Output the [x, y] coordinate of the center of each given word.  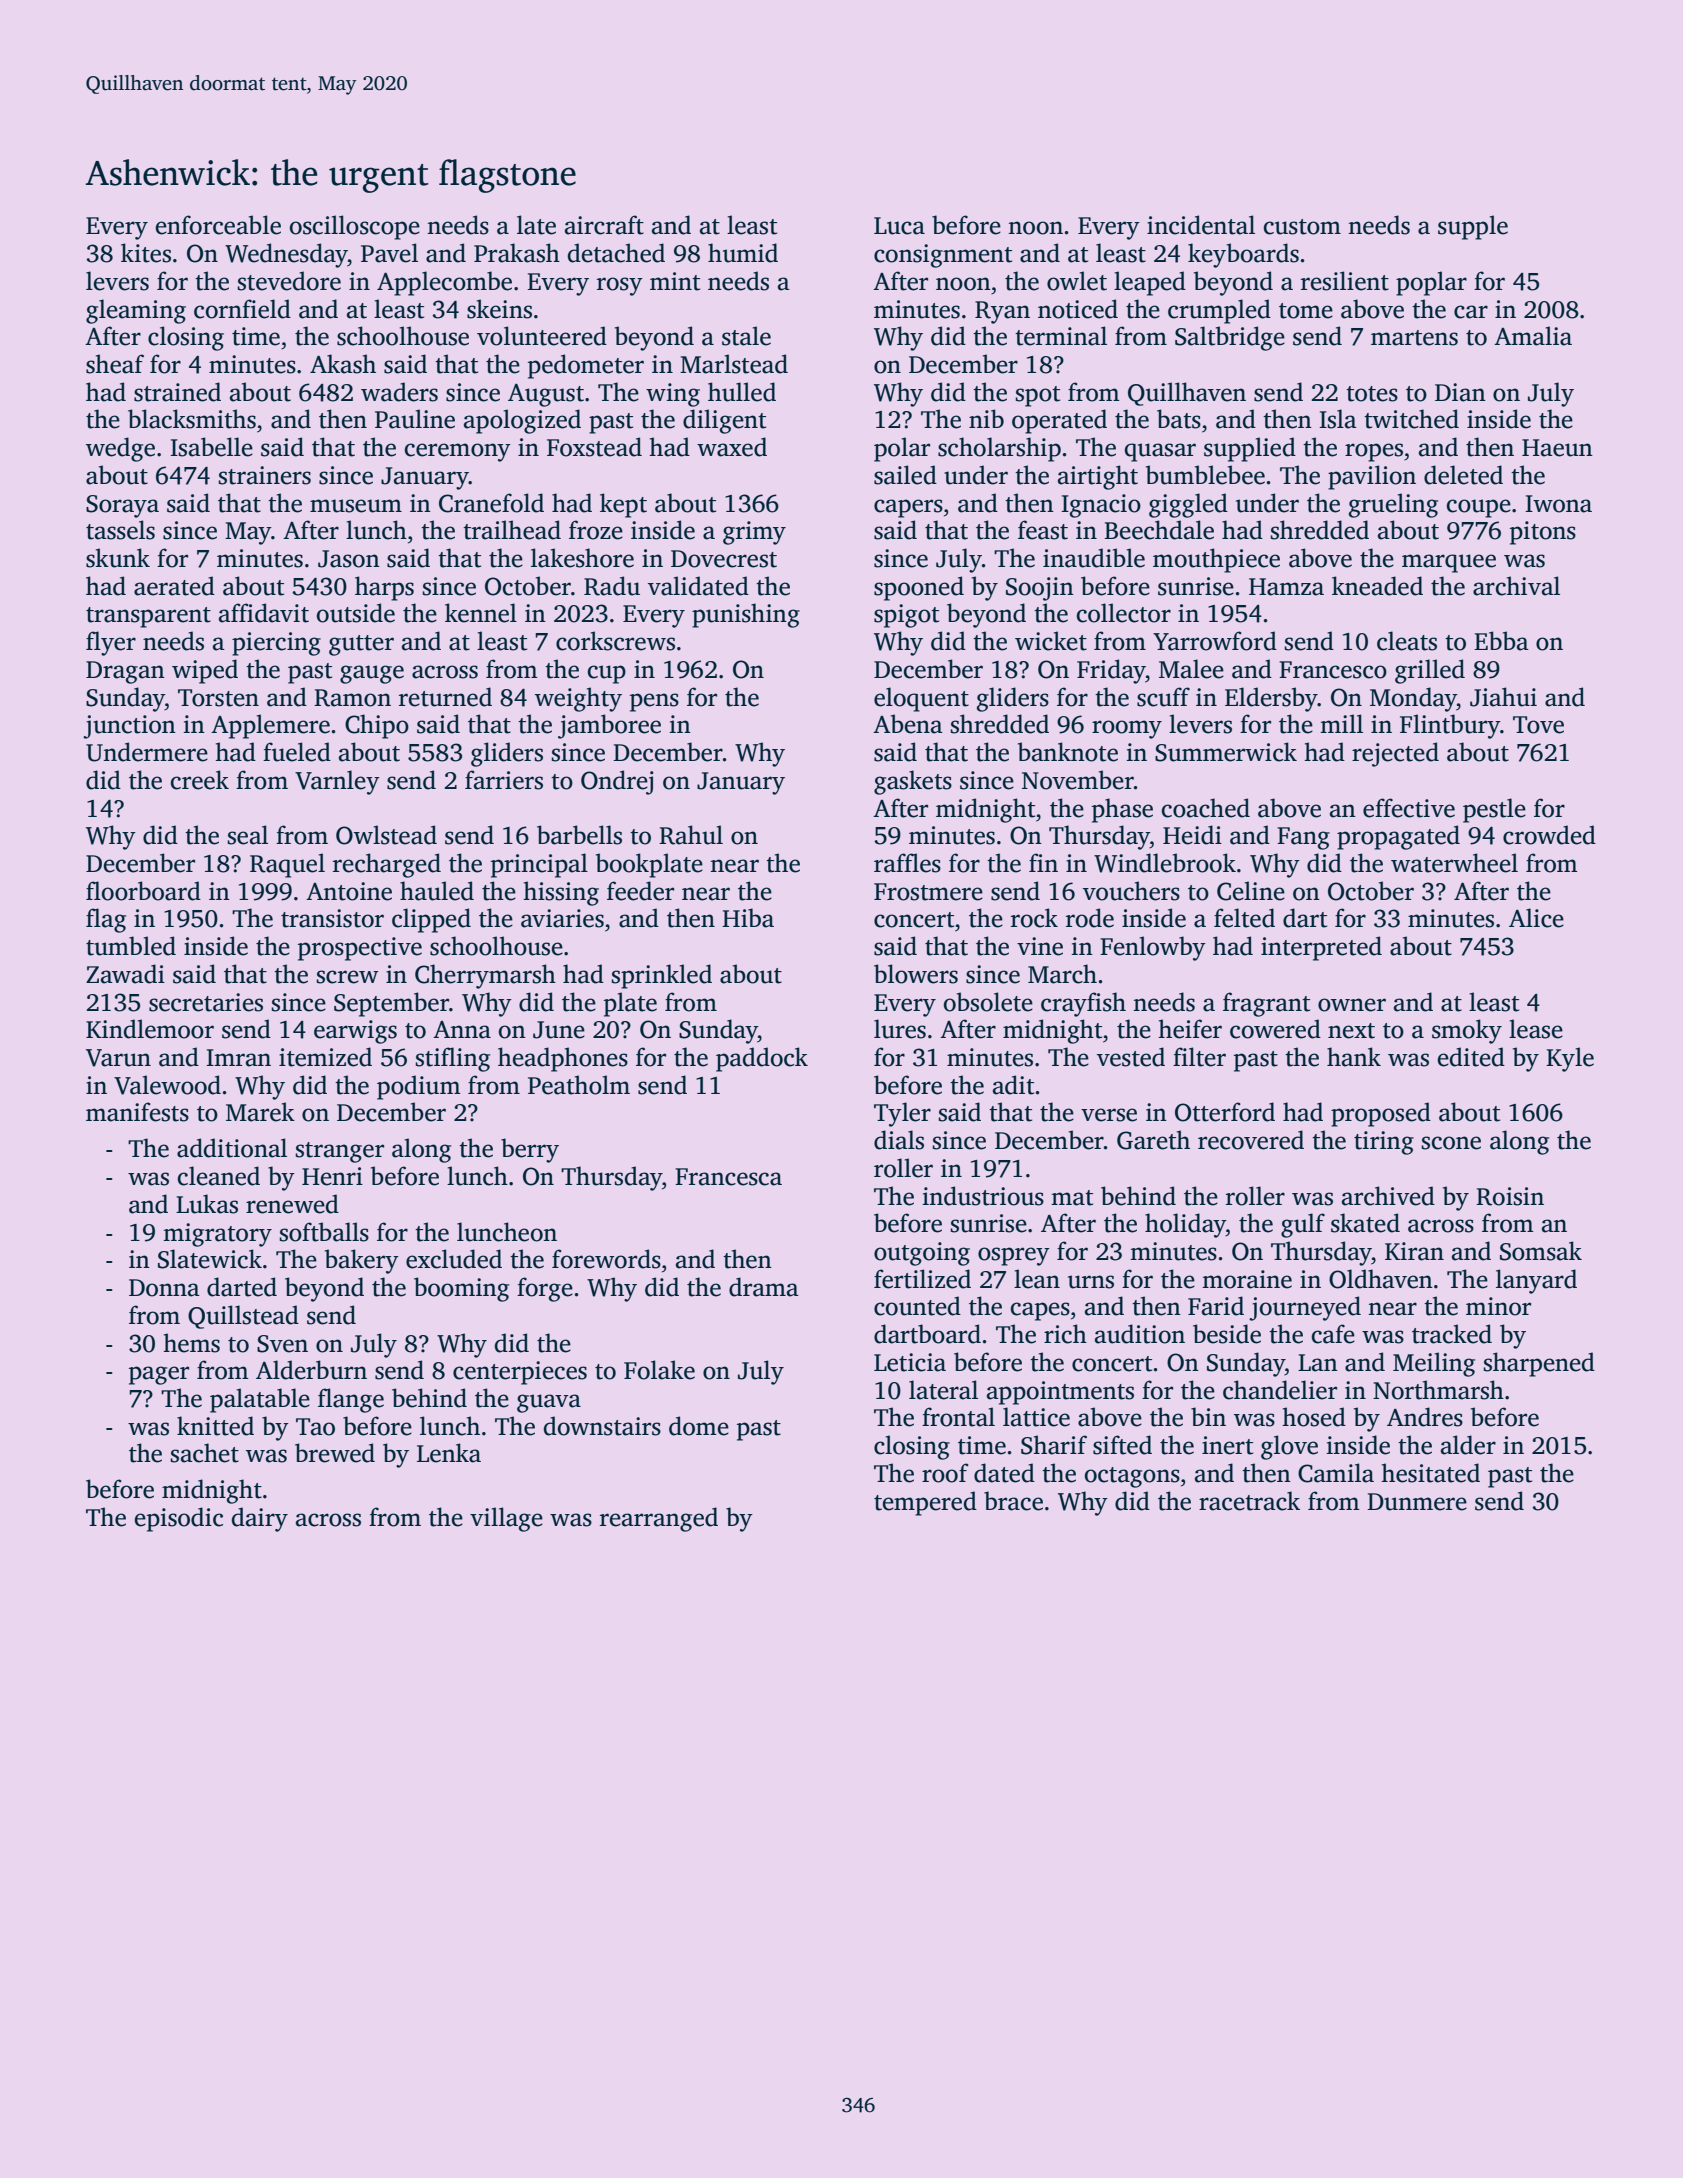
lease [1536, 1029]
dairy [260, 1519]
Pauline [415, 419]
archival [1516, 586]
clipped [431, 920]
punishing [746, 615]
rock [1034, 918]
